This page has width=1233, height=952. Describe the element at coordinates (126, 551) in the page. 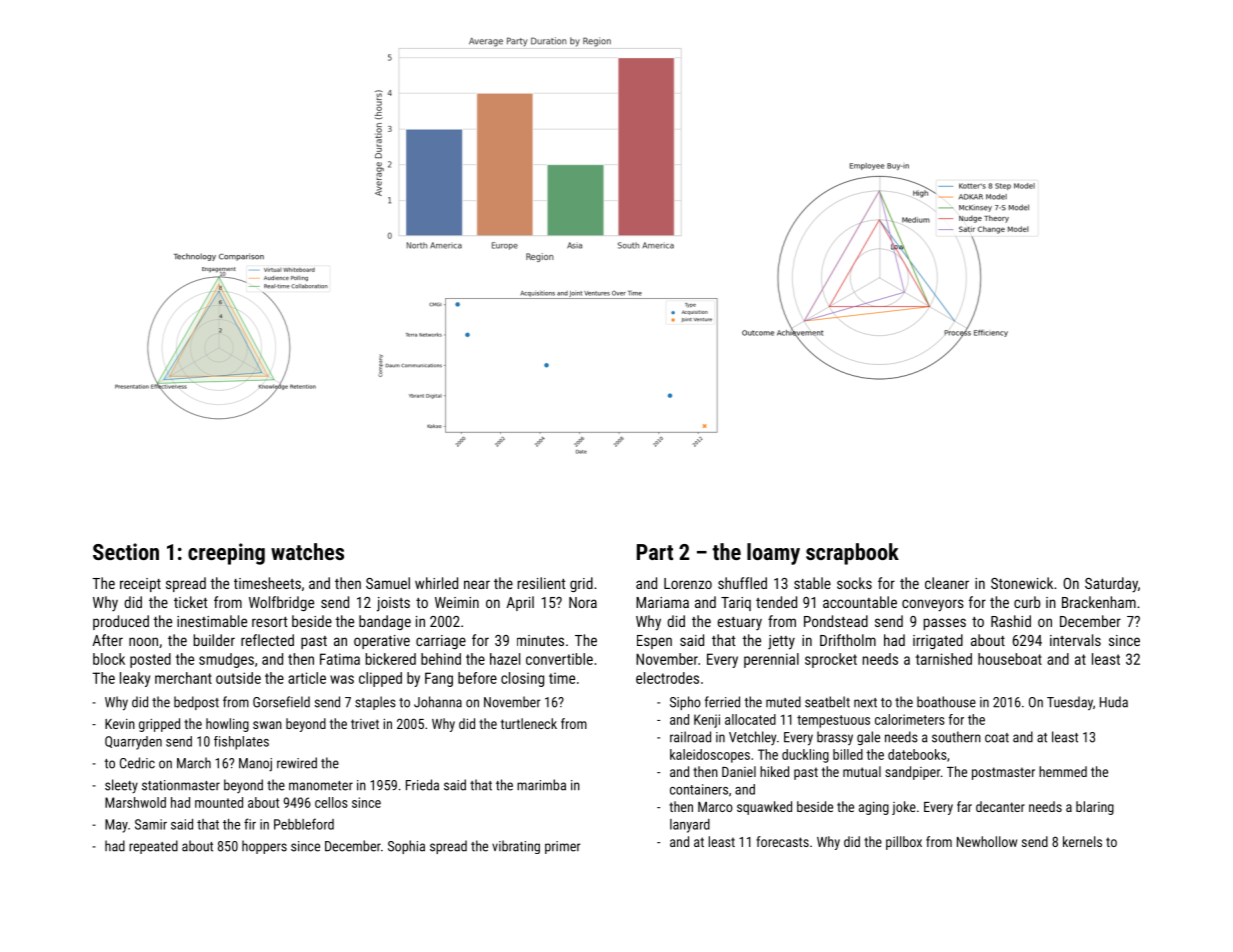

I see `Section` at that location.
